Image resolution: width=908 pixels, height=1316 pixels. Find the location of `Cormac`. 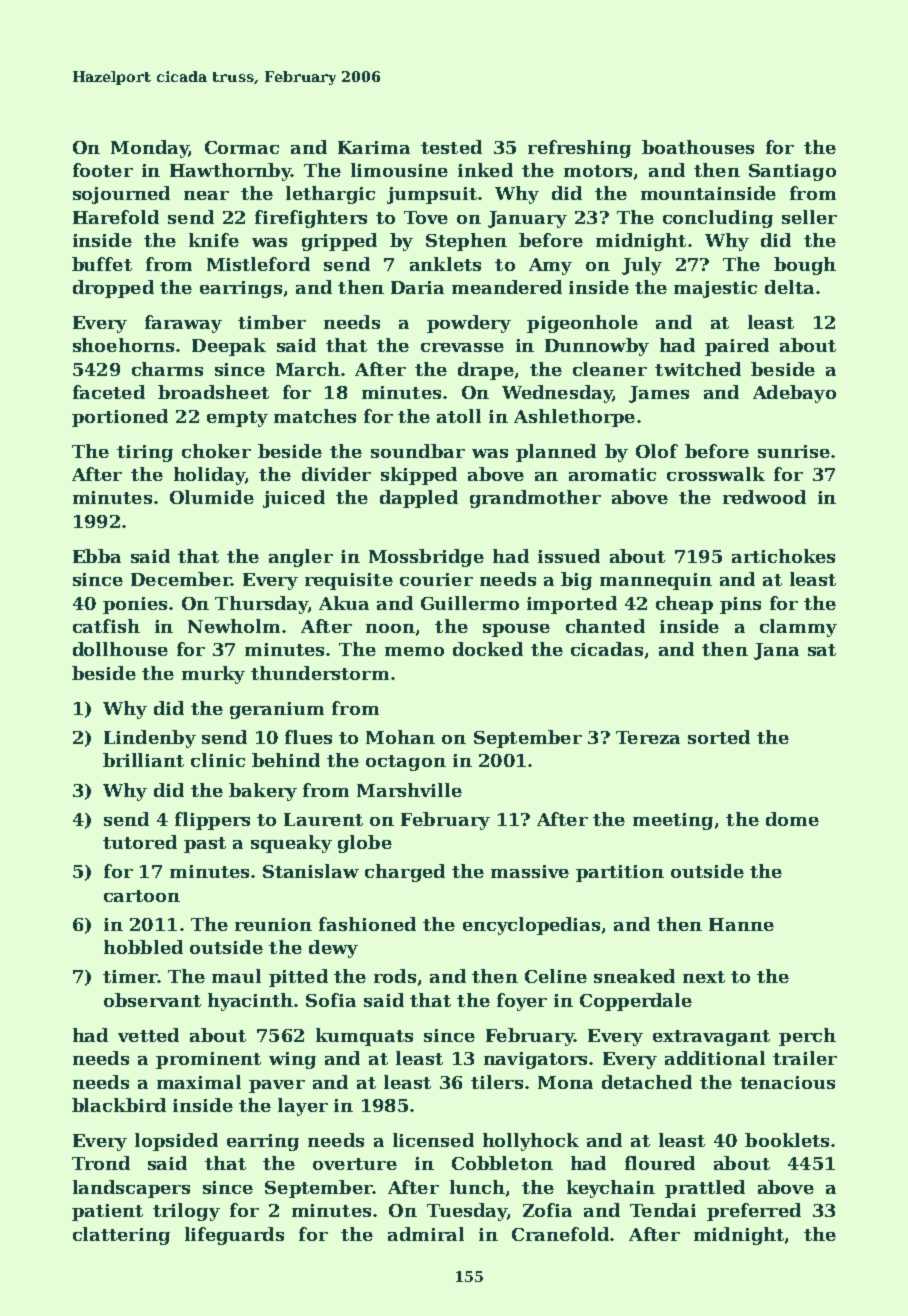

Cormac is located at coordinates (242, 147).
